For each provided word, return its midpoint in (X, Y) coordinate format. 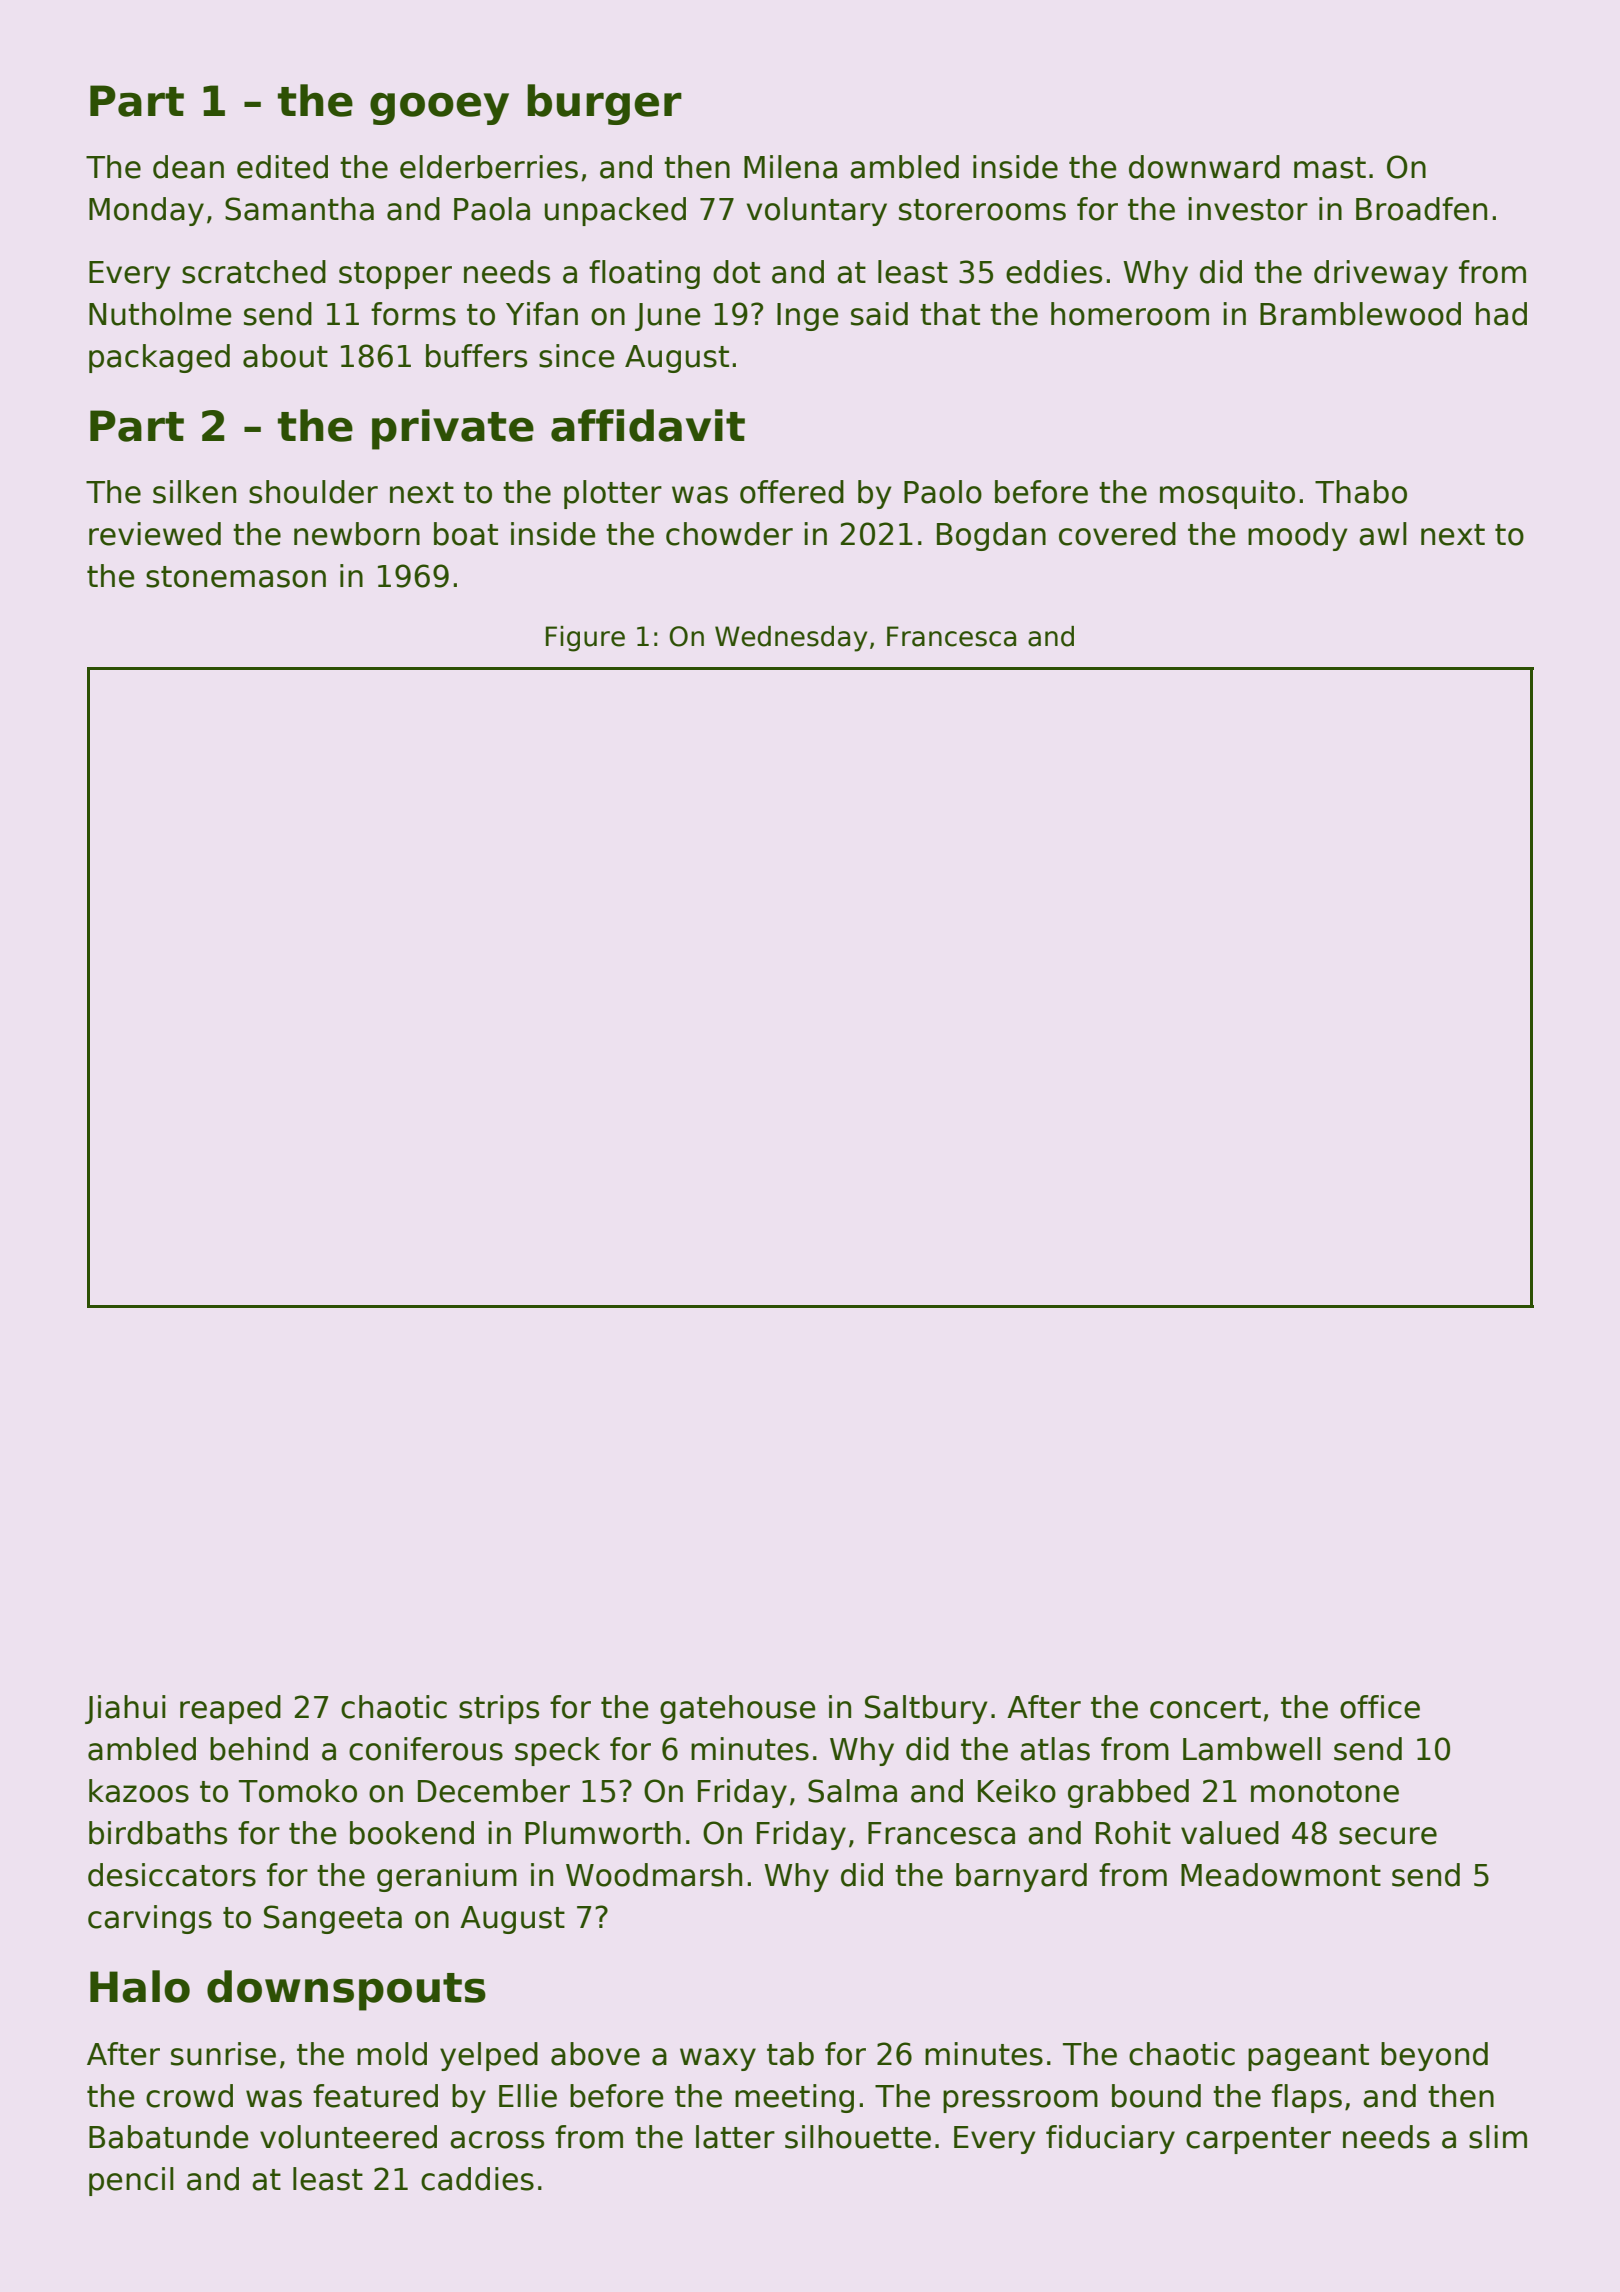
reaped (230, 1709)
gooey (439, 108)
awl (1383, 534)
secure (1388, 1836)
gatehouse (738, 1709)
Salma (852, 1791)
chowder (729, 534)
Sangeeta (333, 1919)
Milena (790, 167)
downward (1204, 167)
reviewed (155, 534)
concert (1205, 1708)
